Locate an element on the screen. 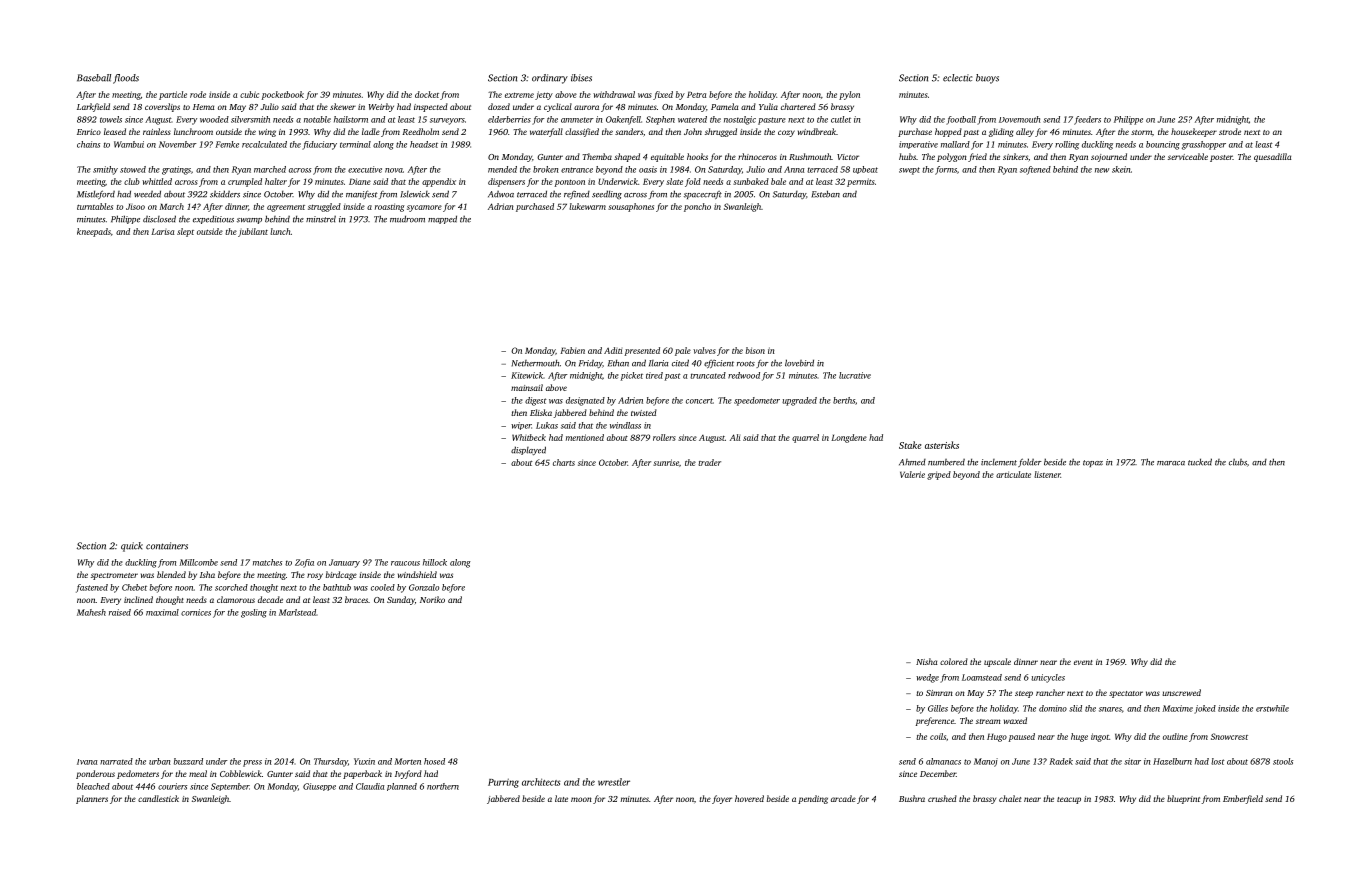  tucked is located at coordinates (1200, 462).
